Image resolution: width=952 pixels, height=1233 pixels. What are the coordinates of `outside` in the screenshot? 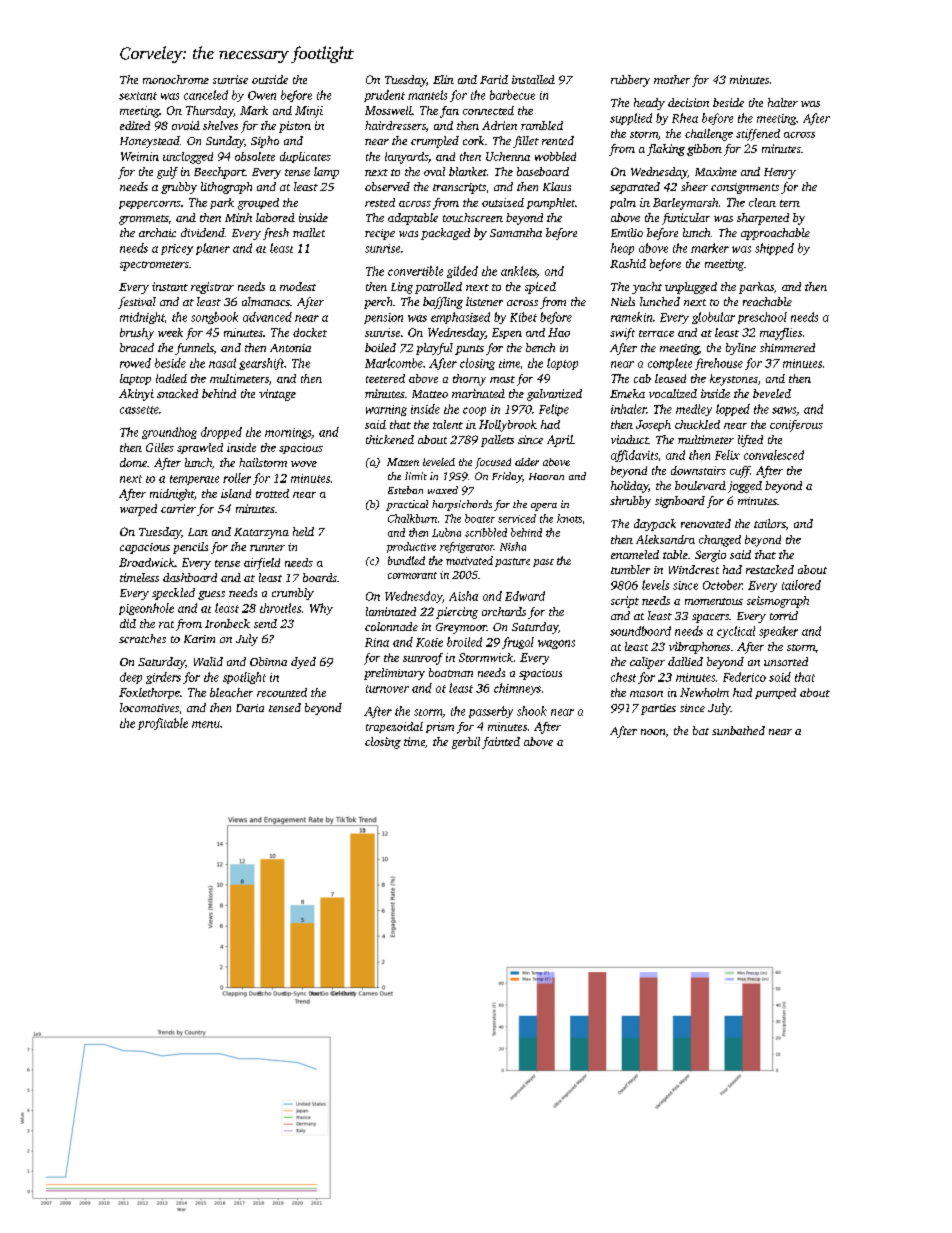 It's located at (270, 79).
